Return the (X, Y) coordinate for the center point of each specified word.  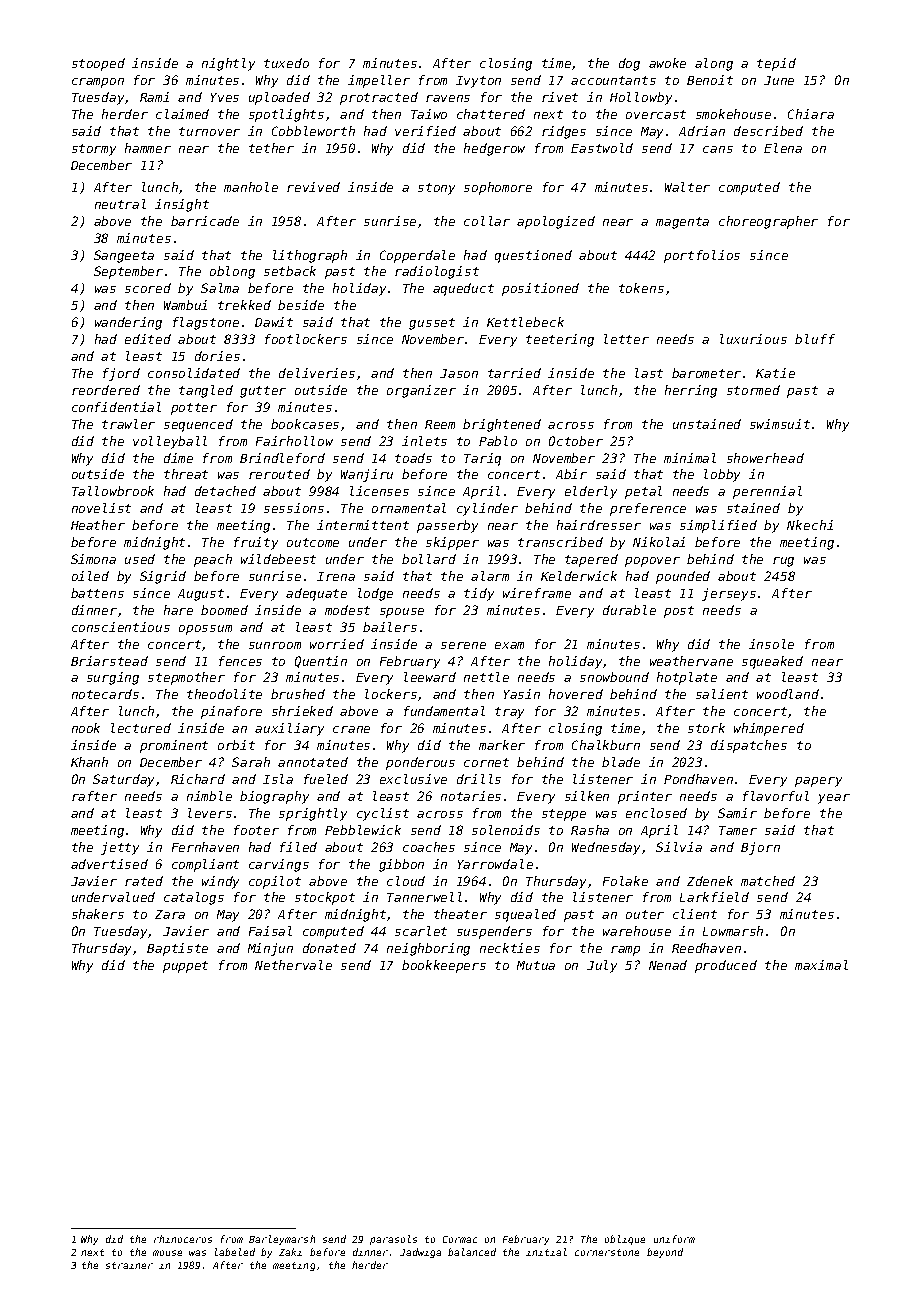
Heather (98, 525)
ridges (564, 132)
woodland (788, 694)
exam (509, 645)
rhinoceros (183, 1239)
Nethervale (293, 965)
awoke (667, 63)
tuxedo (286, 63)
